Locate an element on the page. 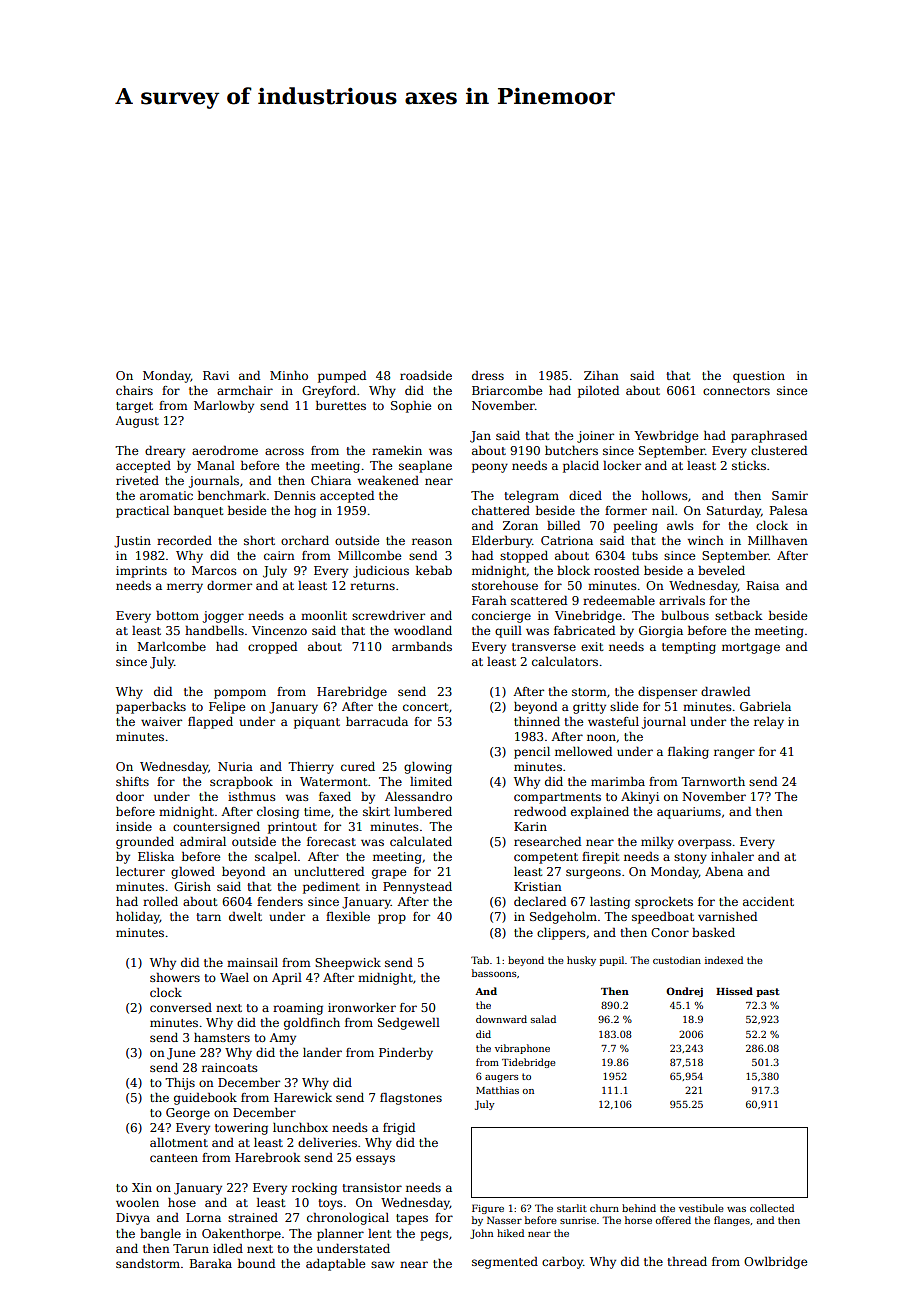 The image size is (924, 1308). adaptable is located at coordinates (335, 1265).
